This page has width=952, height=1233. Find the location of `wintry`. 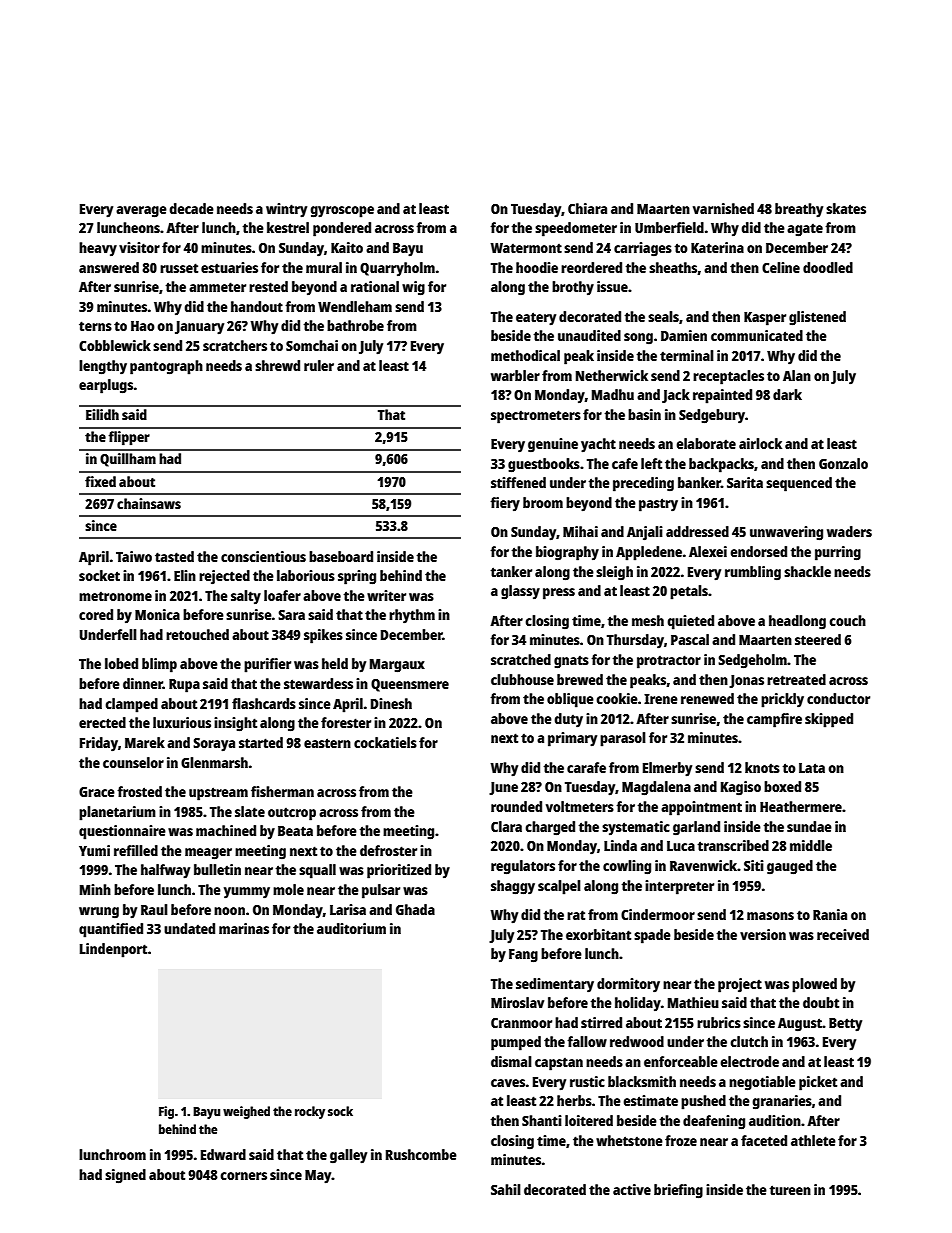

wintry is located at coordinates (286, 210).
